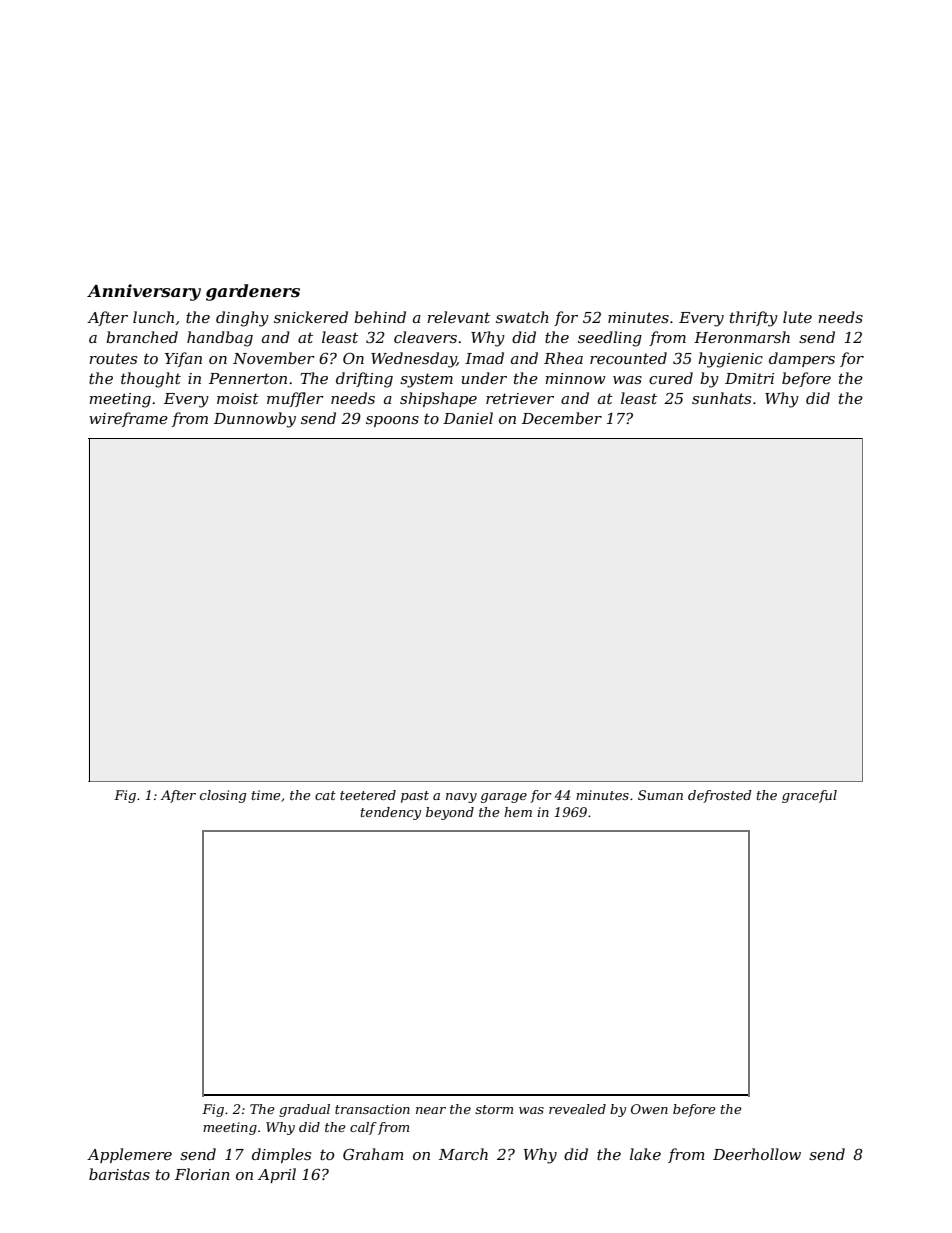 The height and width of the document is (1233, 952). I want to click on baristas, so click(119, 1174).
